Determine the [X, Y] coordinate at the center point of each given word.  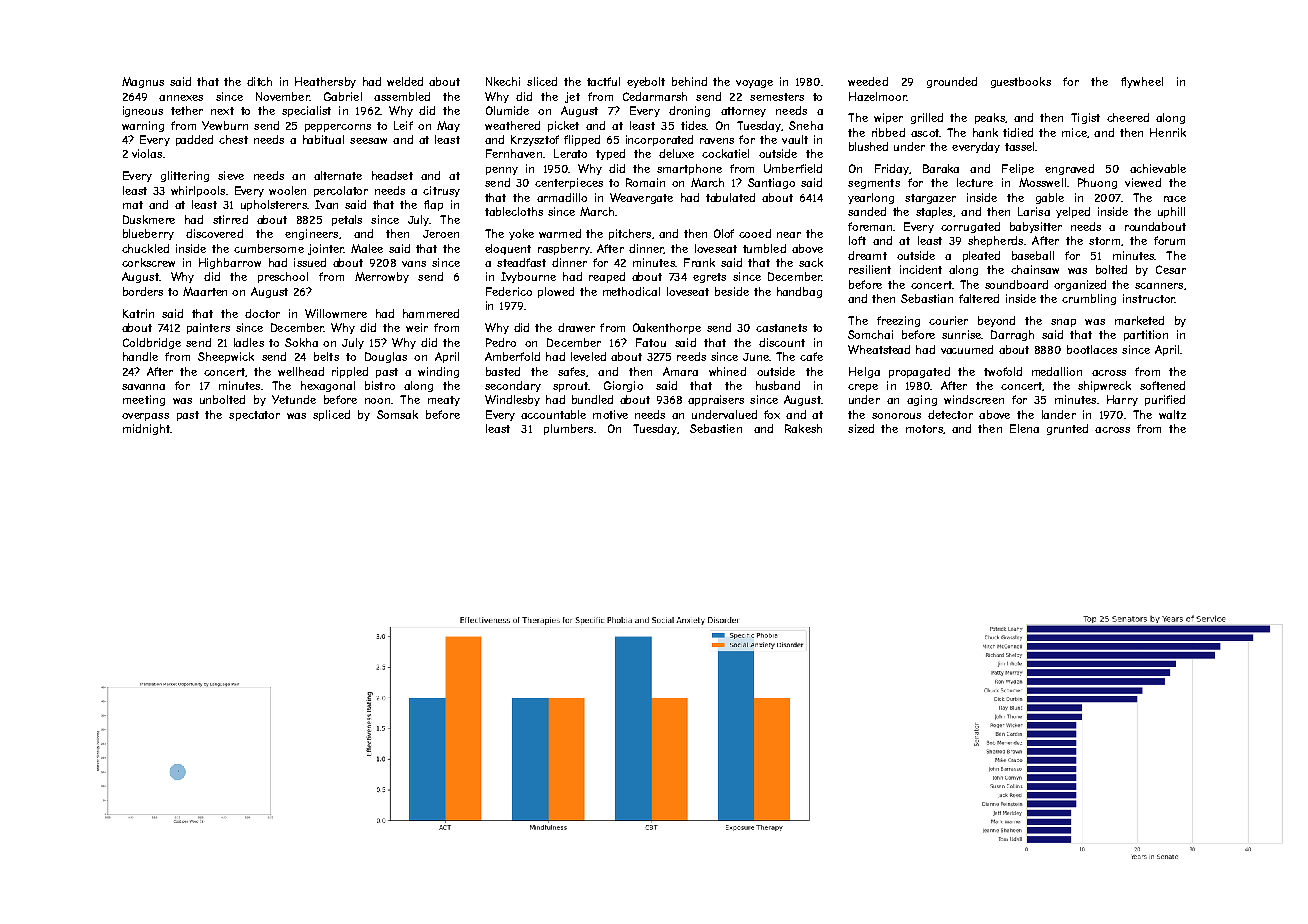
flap [433, 205]
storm [1104, 241]
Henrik [1168, 132]
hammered [431, 313]
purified [1165, 400]
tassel [1019, 146]
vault [795, 139]
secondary [513, 386]
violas [147, 153]
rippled [350, 372]
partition [1146, 335]
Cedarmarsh [655, 96]
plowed [556, 292]
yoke [521, 234]
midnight [146, 429]
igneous [143, 111]
